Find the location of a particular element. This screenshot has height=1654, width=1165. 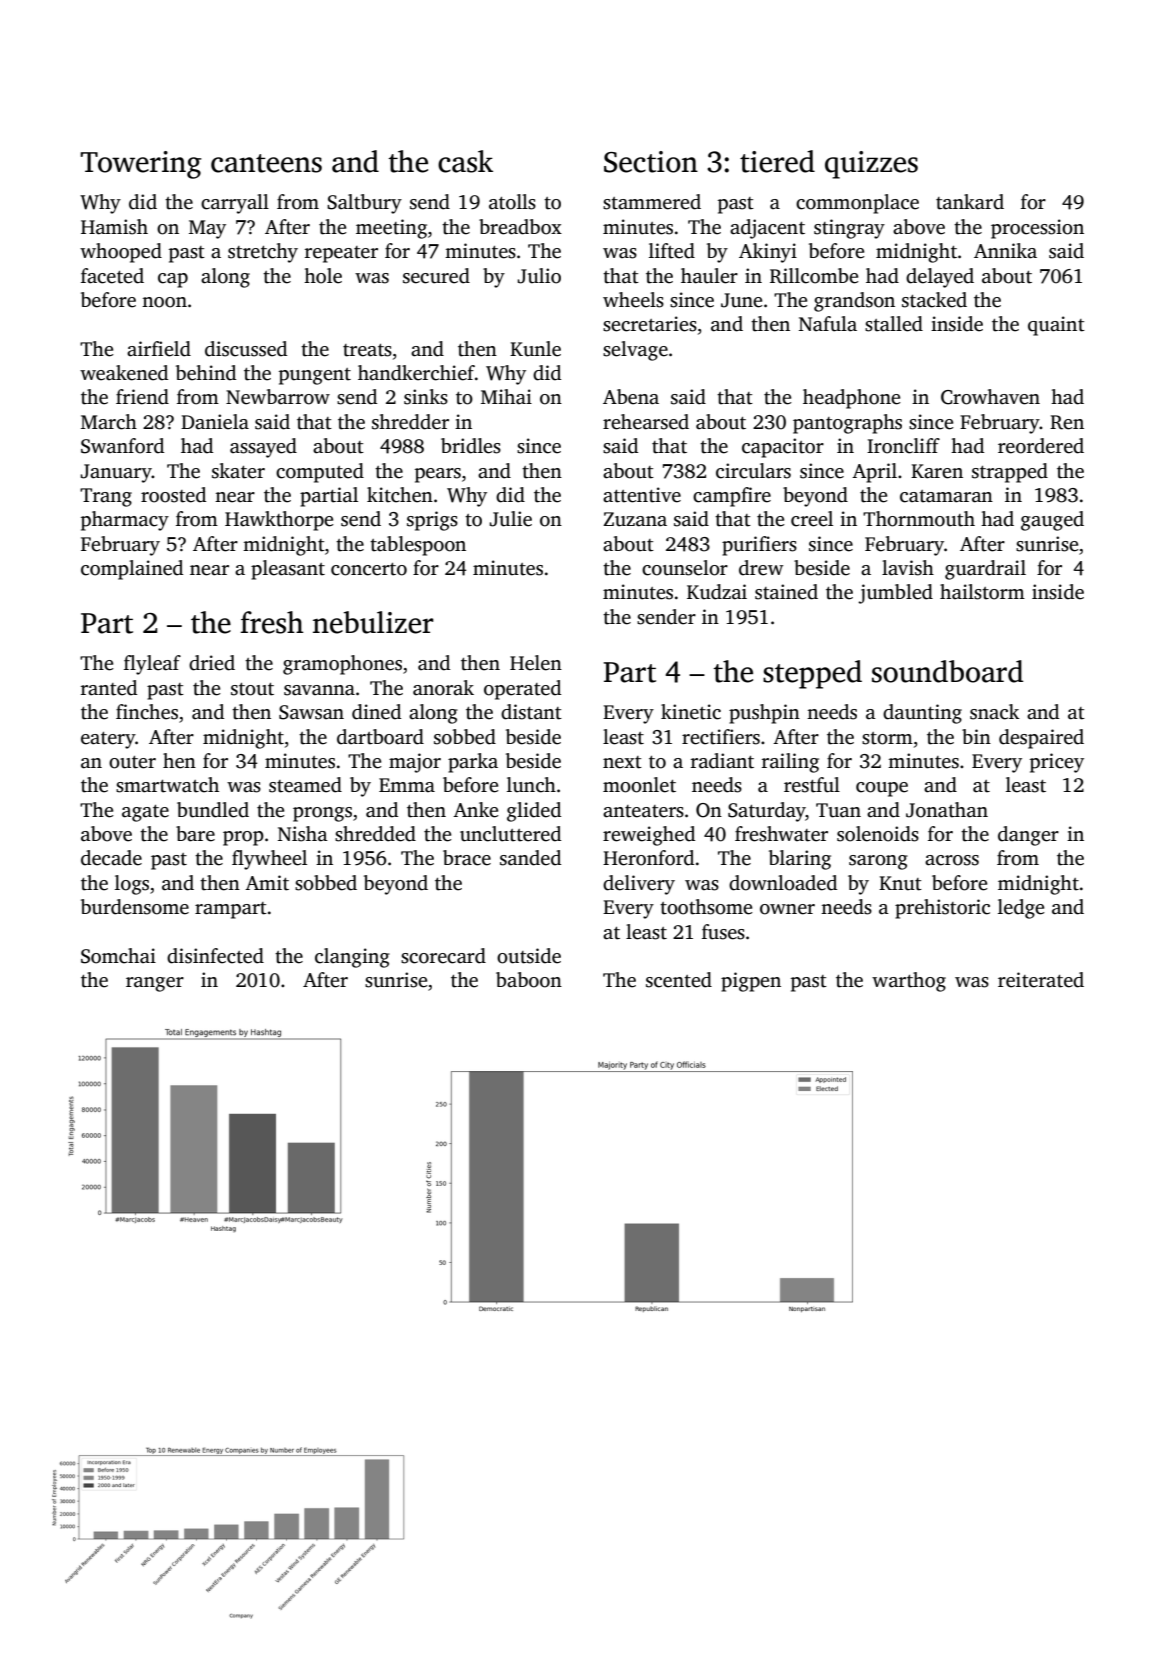

kinetic is located at coordinates (691, 712).
